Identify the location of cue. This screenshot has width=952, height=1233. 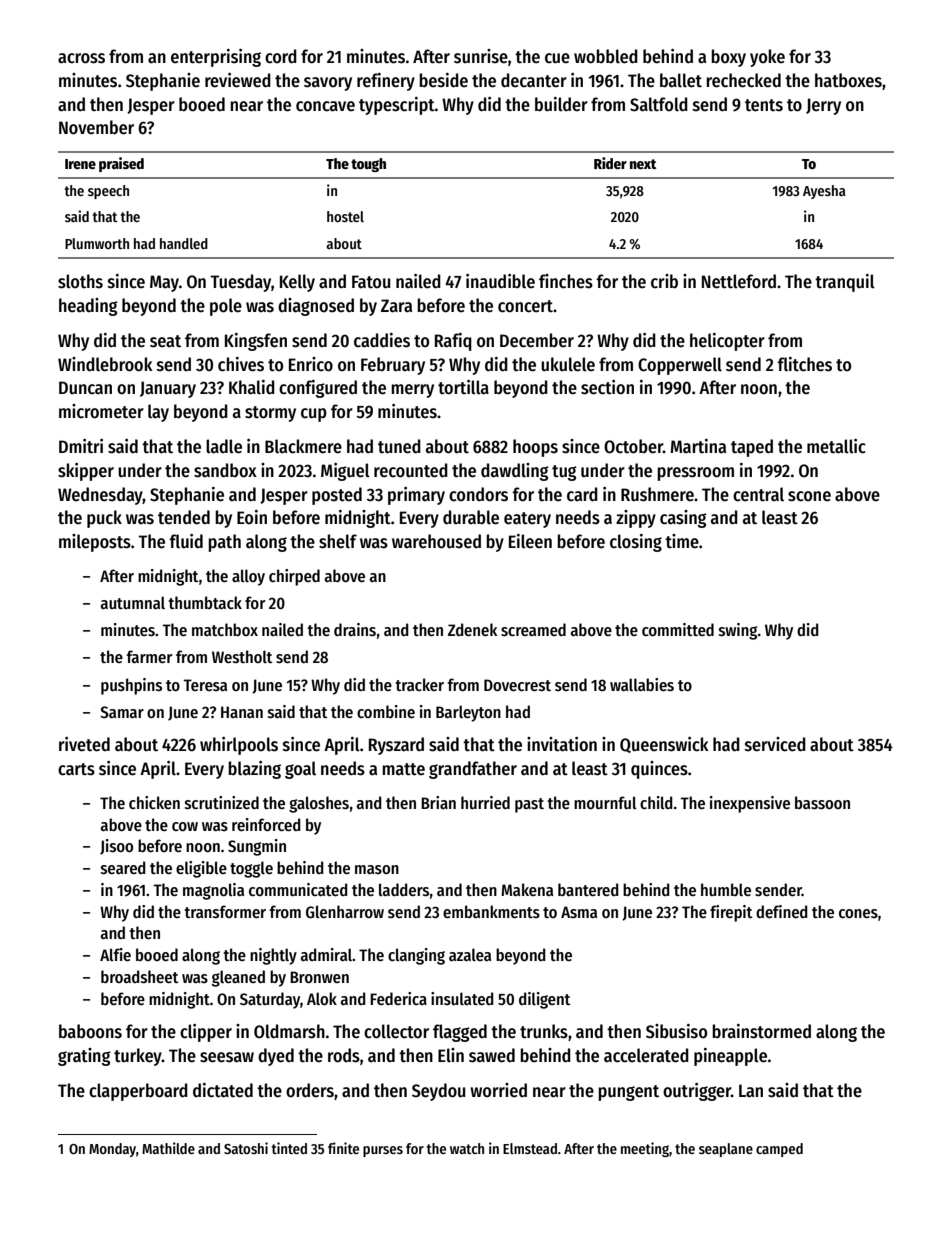
(557, 58).
